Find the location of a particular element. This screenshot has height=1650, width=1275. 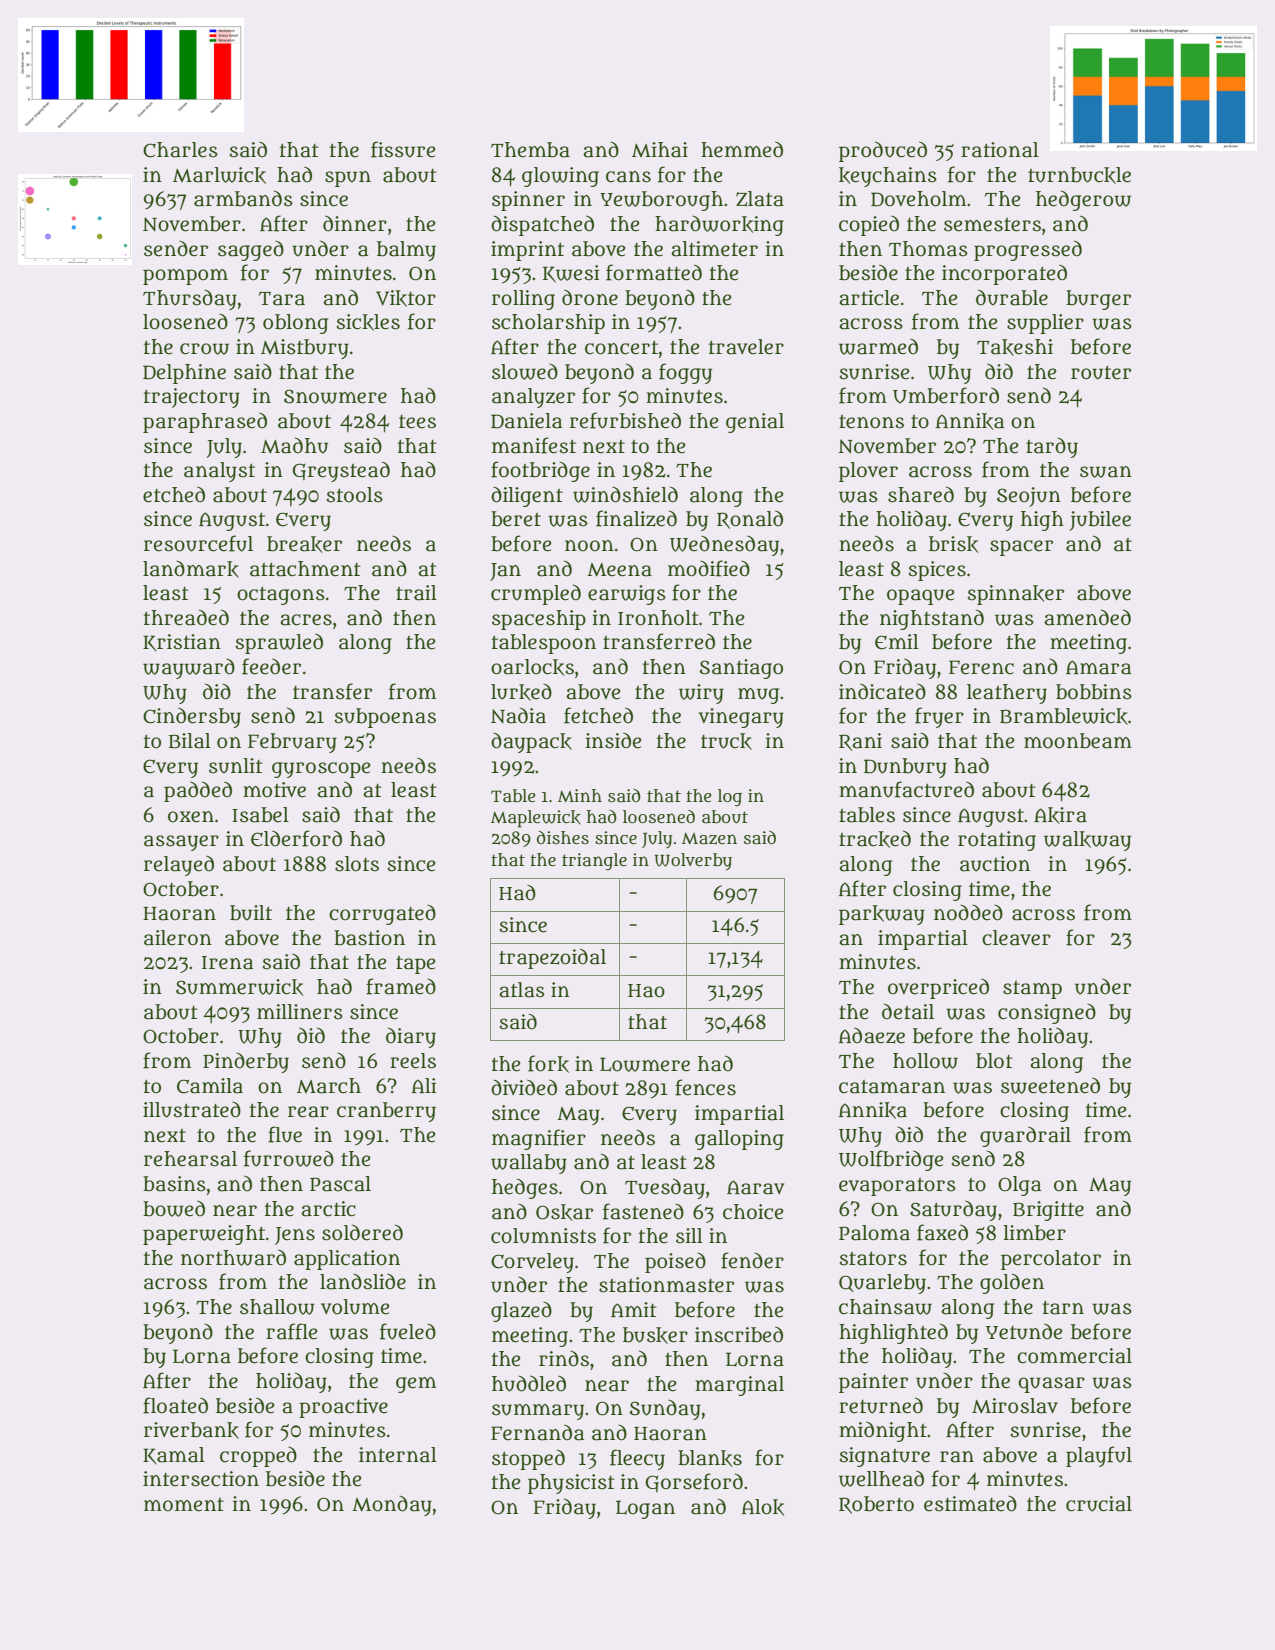

Alok is located at coordinates (763, 1507).
